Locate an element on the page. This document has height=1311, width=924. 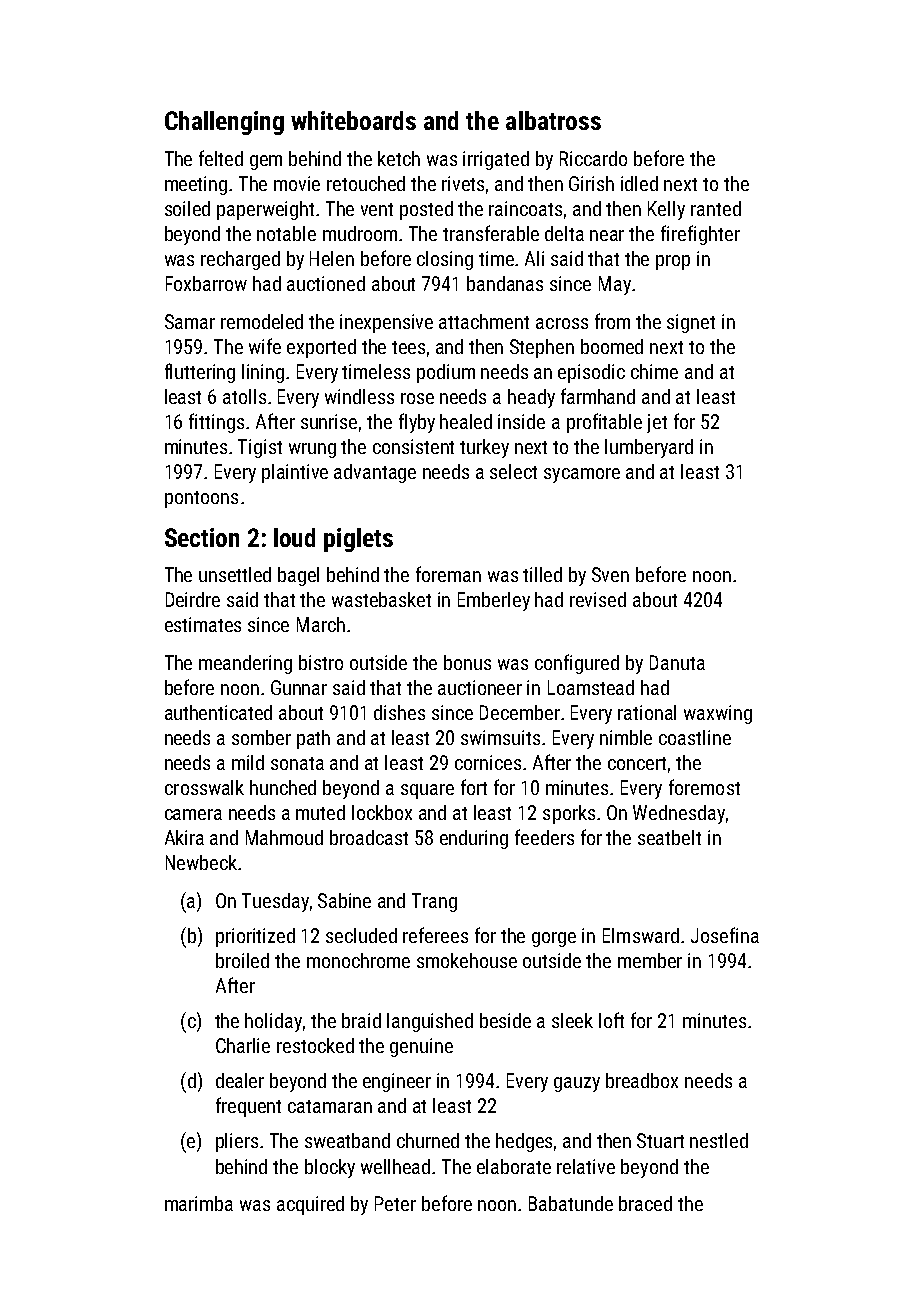
December is located at coordinates (520, 712).
